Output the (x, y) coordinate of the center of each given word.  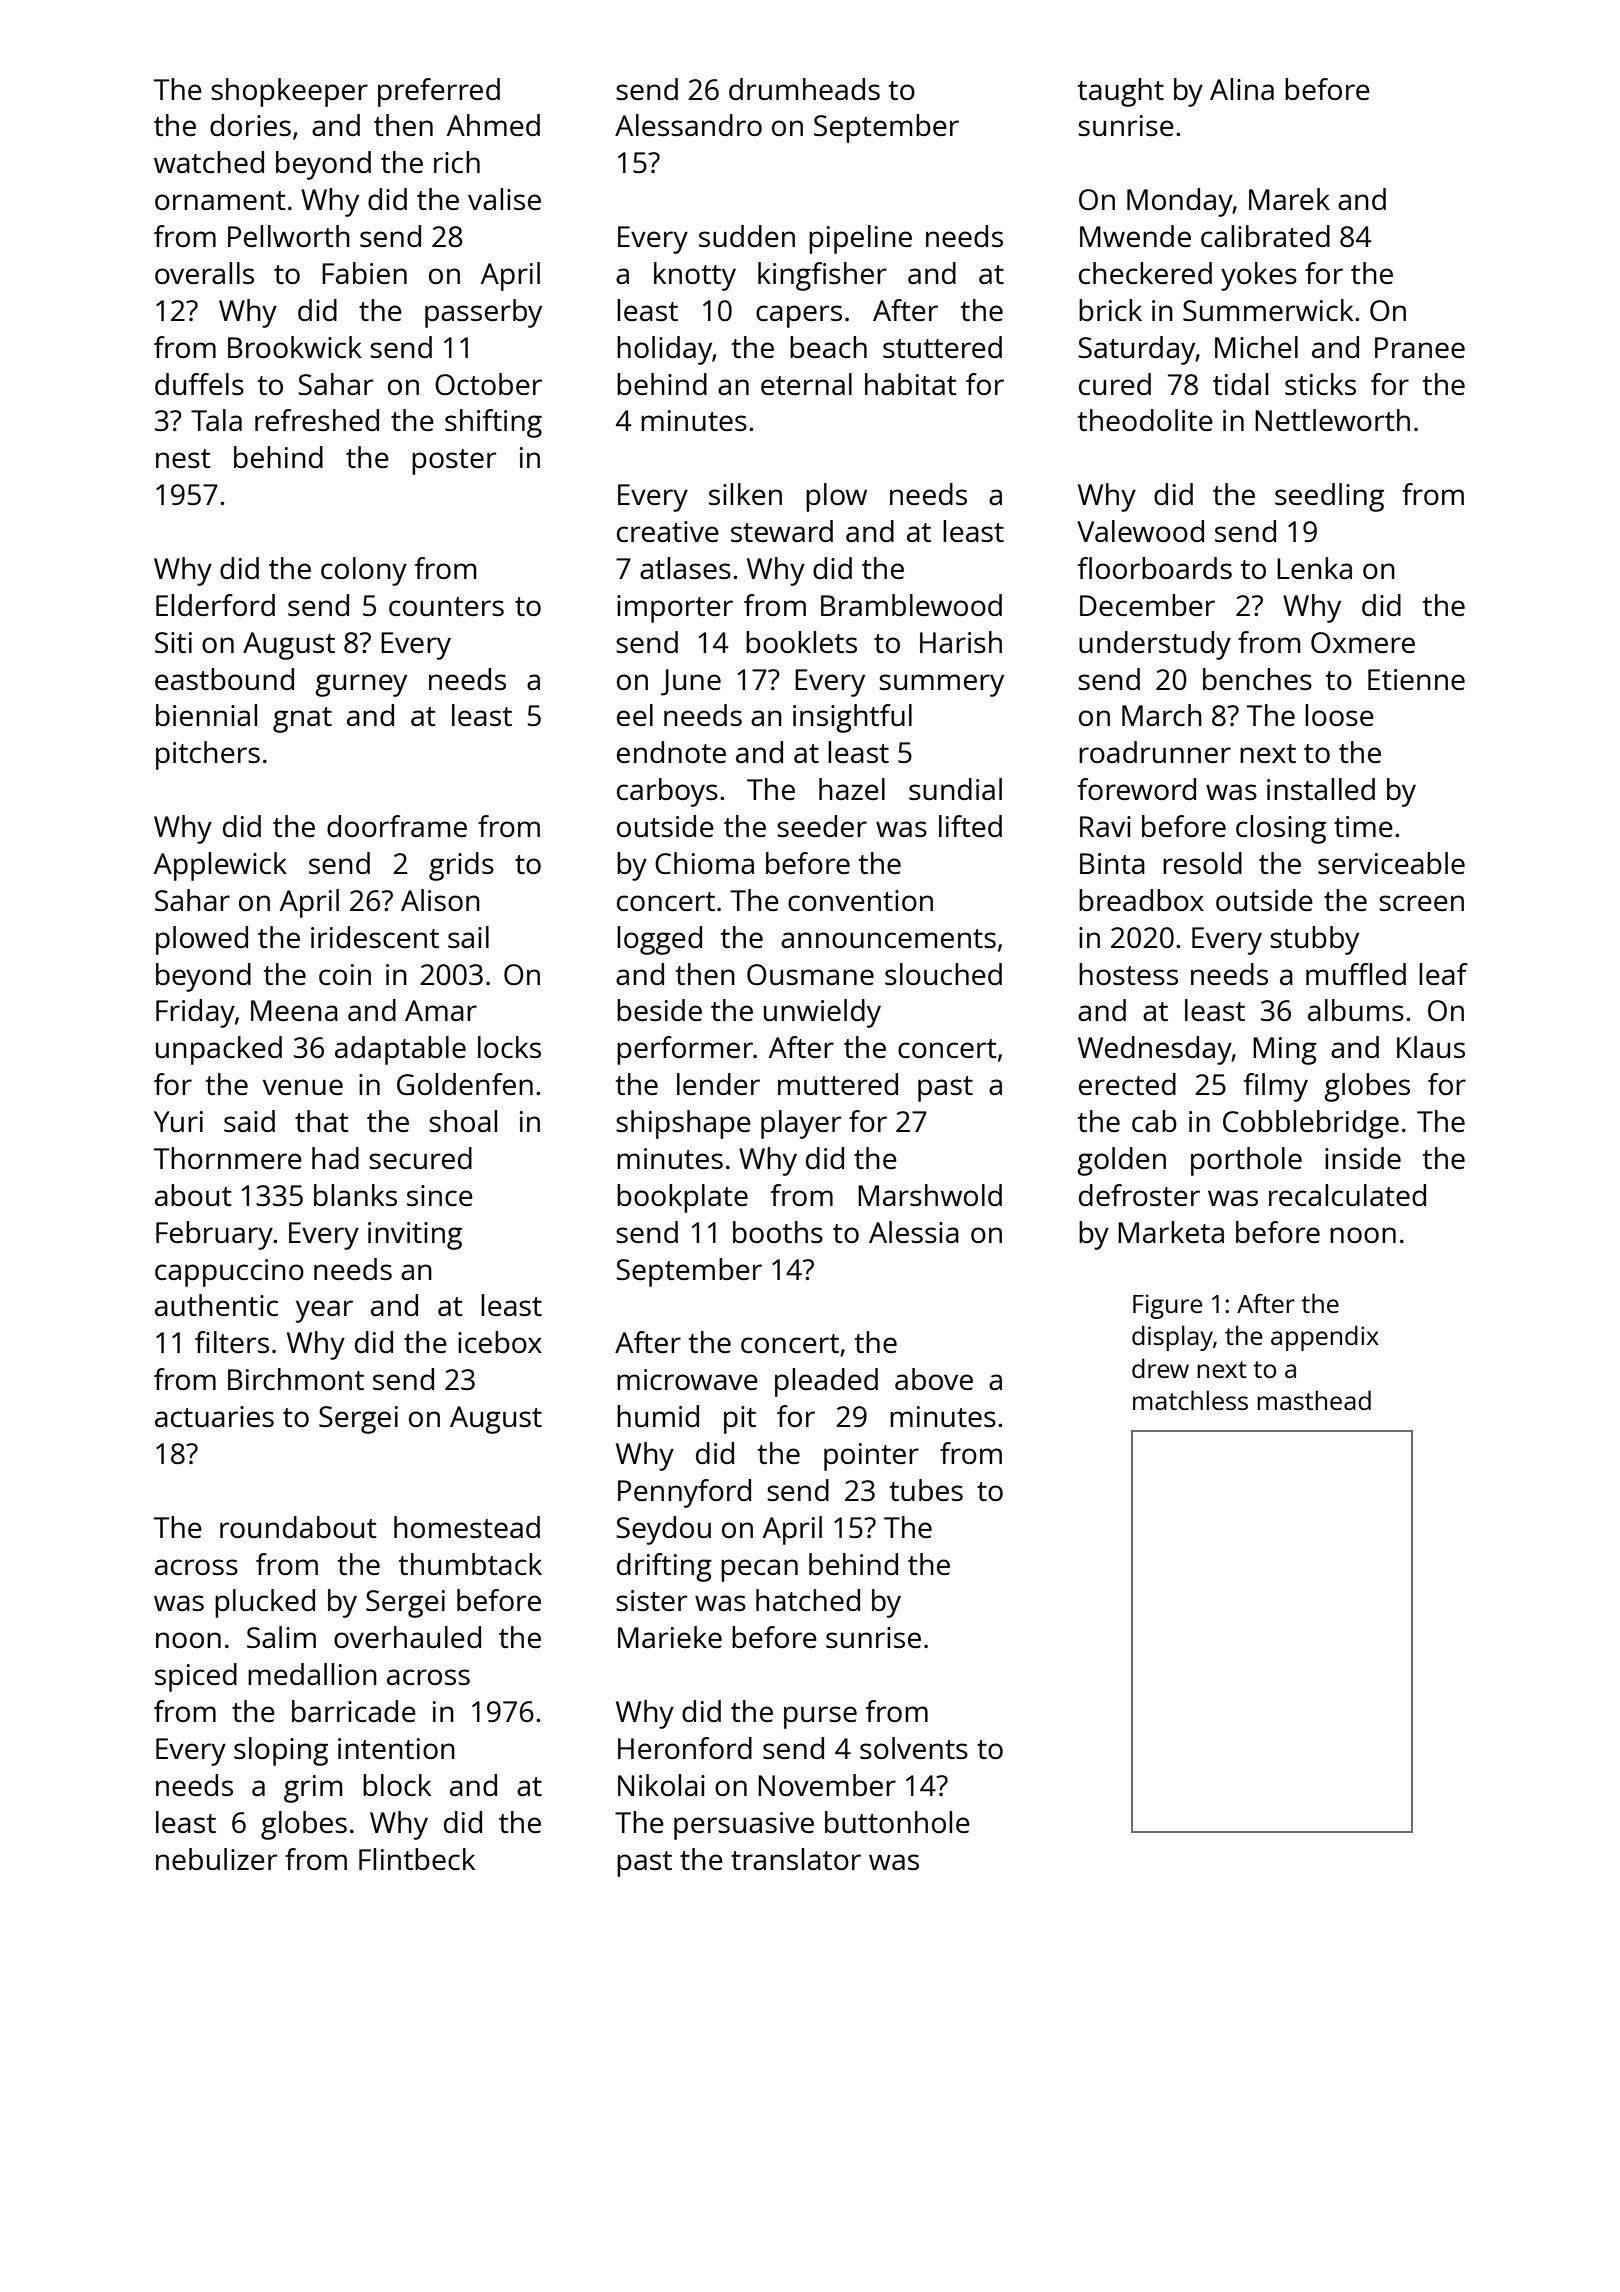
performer (685, 1050)
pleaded (826, 1382)
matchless (1190, 1400)
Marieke (670, 1637)
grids (461, 866)
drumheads (804, 89)
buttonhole (897, 1822)
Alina (1242, 89)
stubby (1314, 940)
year (324, 1311)
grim (313, 1789)
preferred (439, 92)
